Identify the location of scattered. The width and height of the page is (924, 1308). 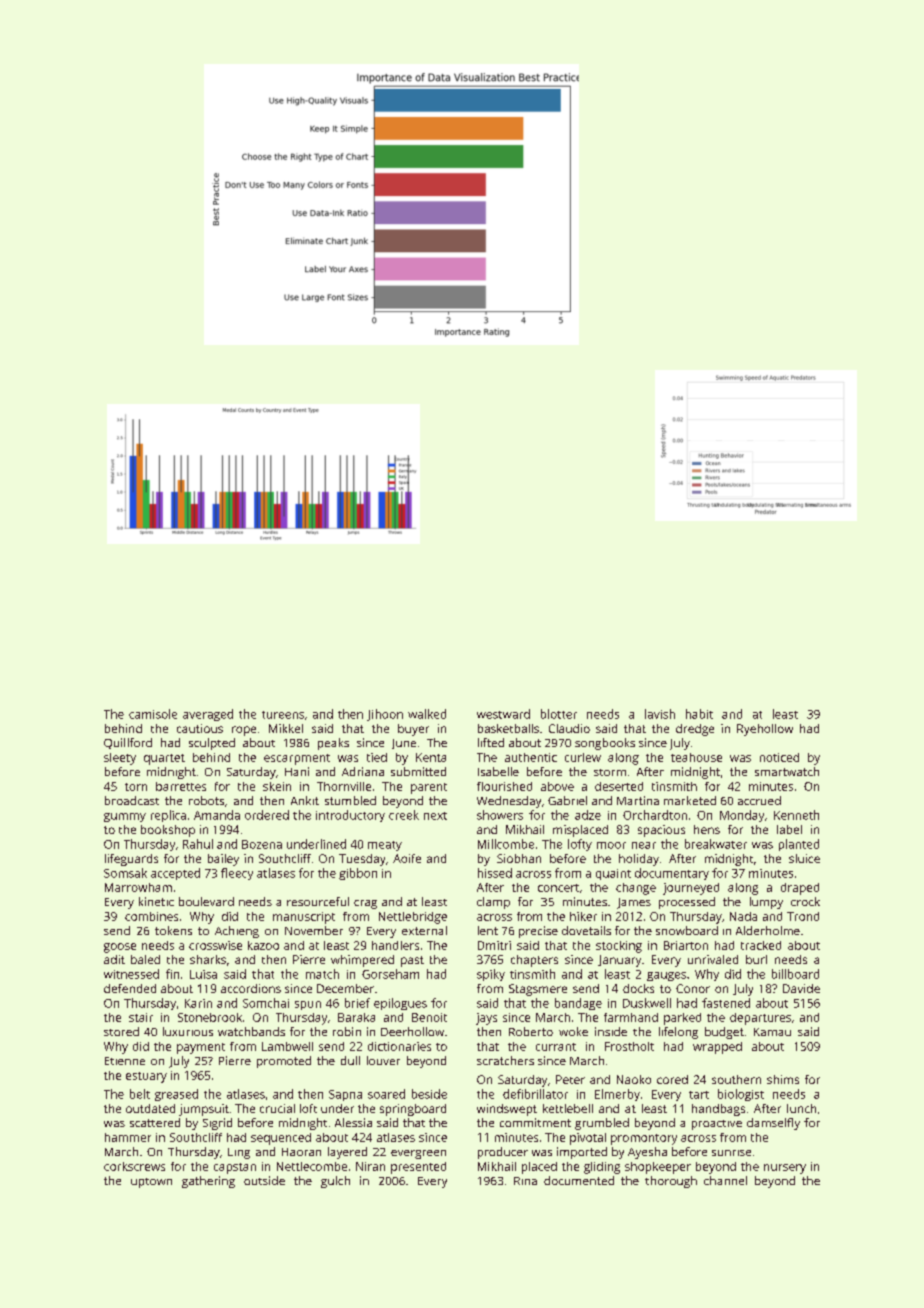
(155, 1122).
